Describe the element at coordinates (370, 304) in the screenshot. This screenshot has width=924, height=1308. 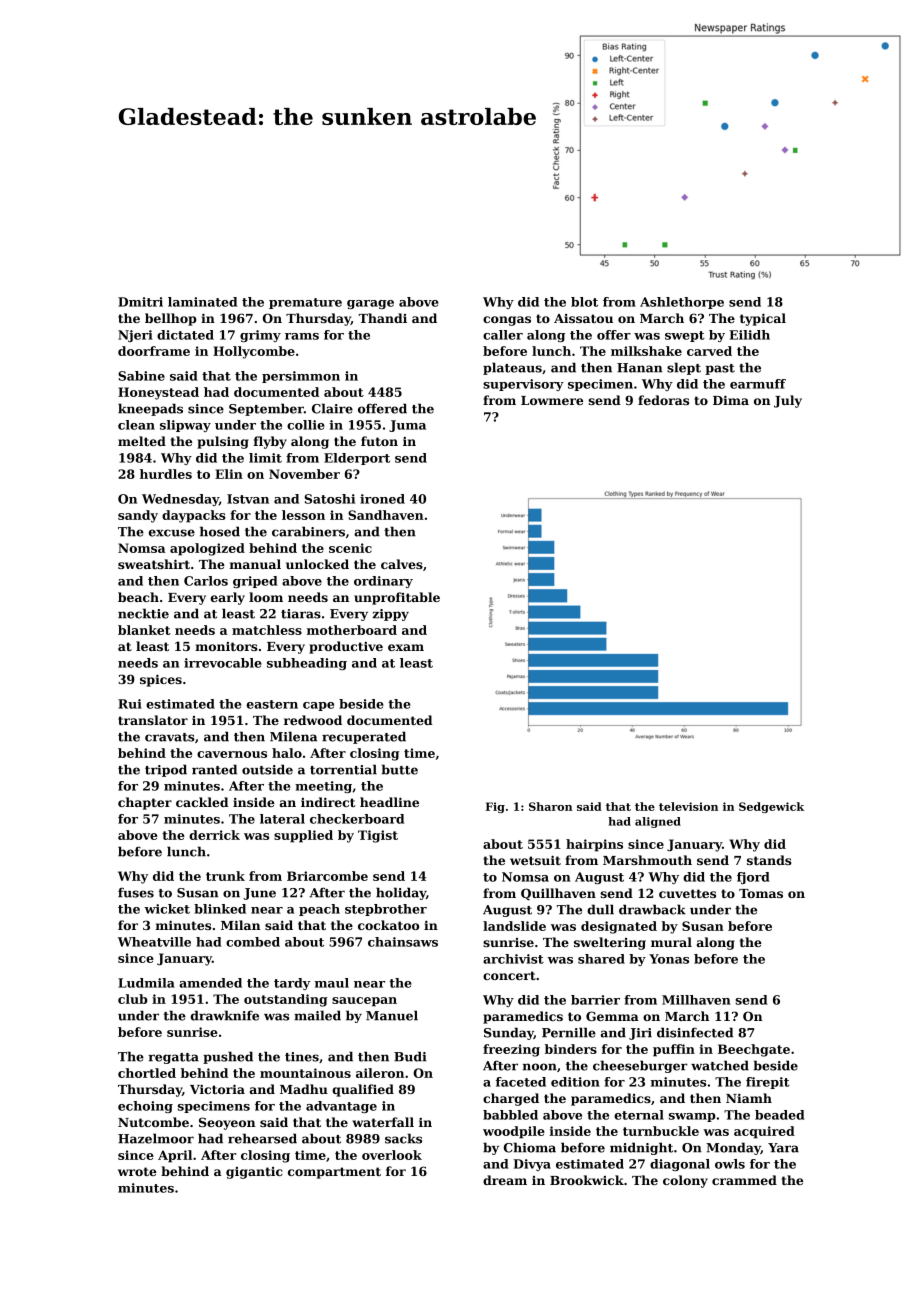
I see `garage` at that location.
